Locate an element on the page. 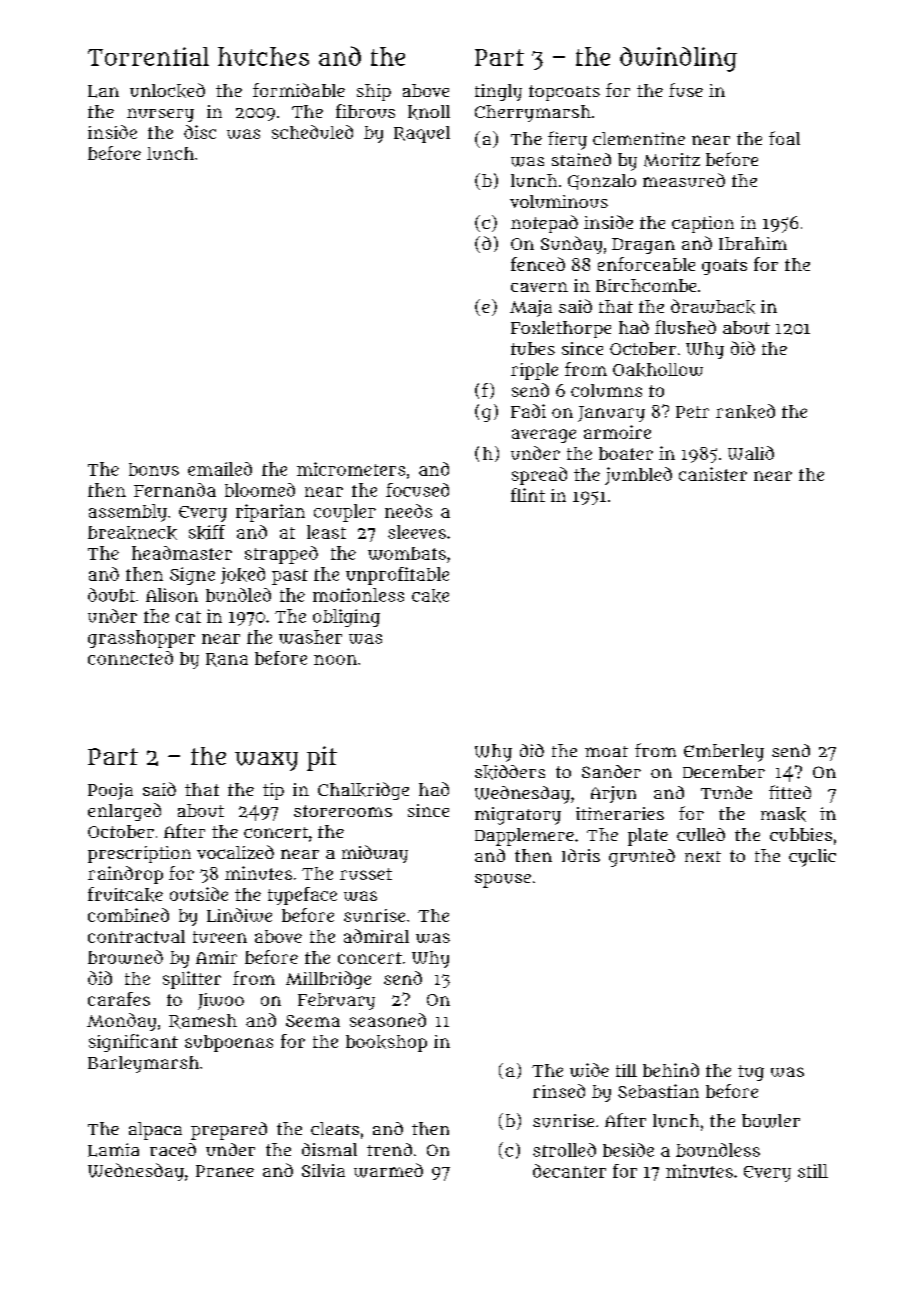 This document has height=1308, width=924. dwindling is located at coordinates (678, 59).
